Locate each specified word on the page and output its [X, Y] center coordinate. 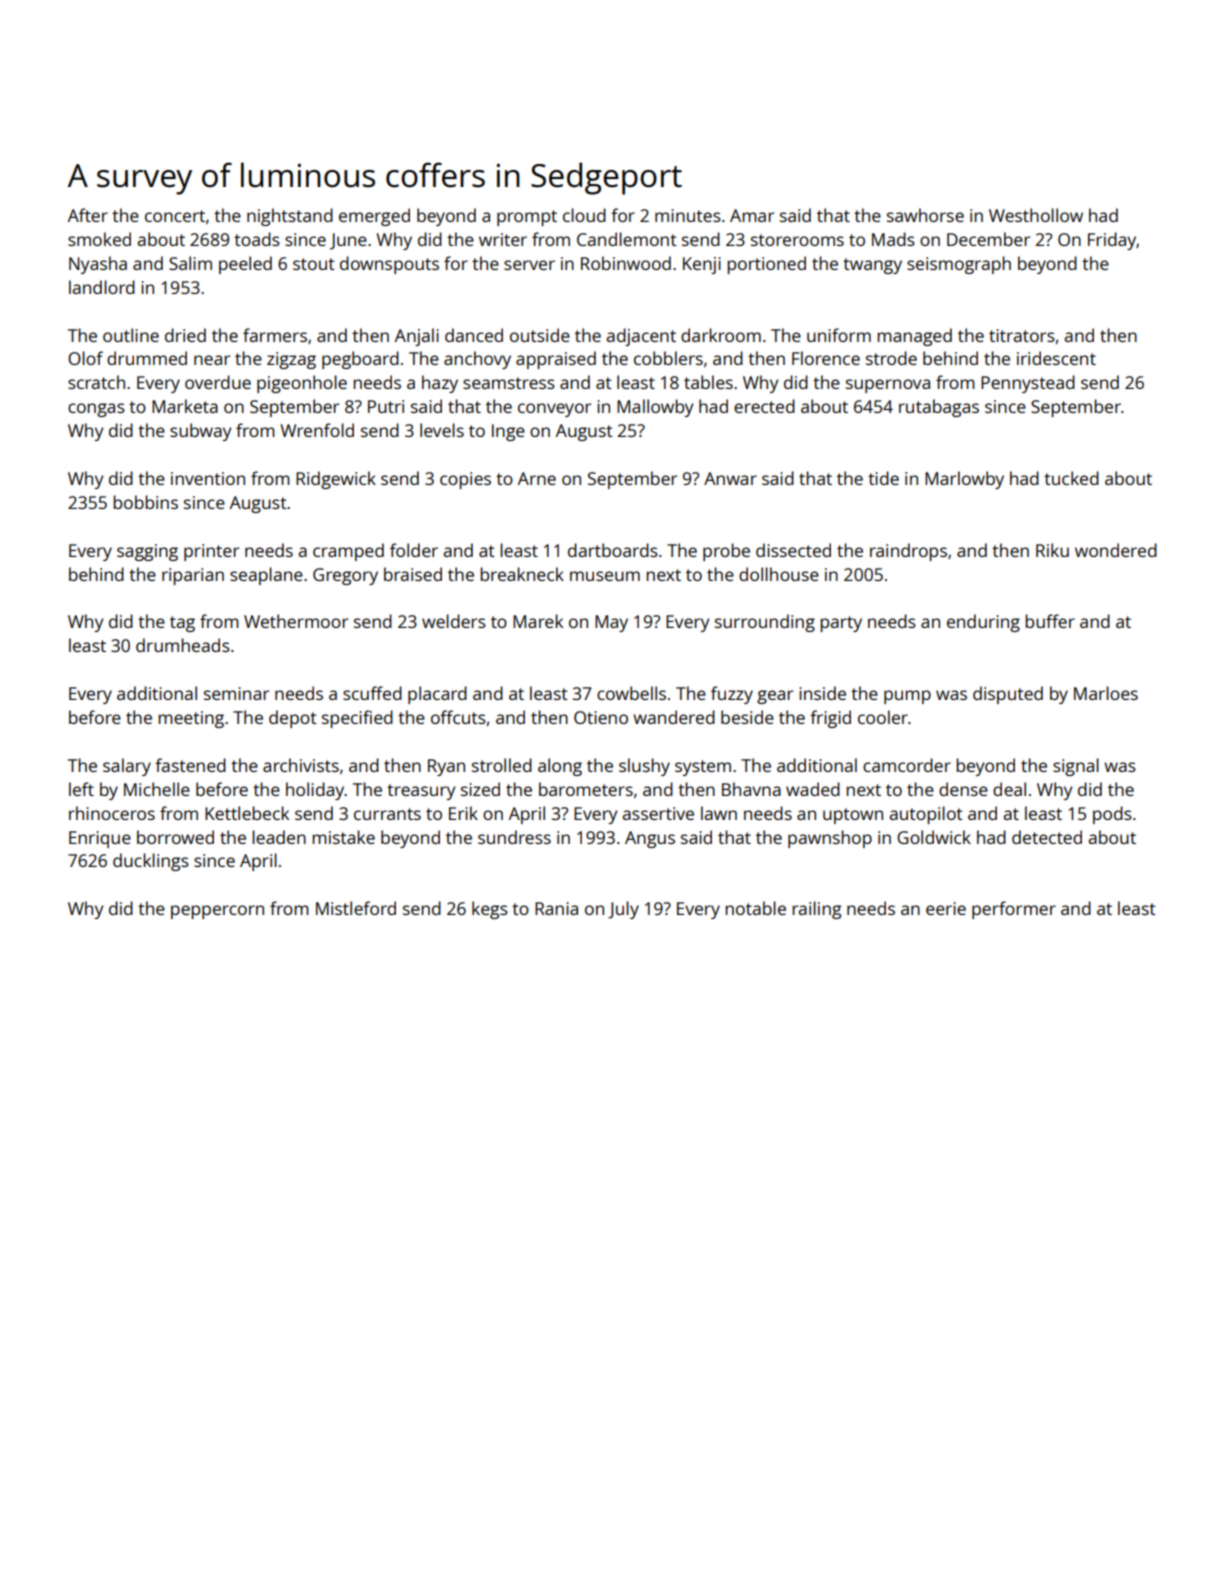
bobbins [145, 502]
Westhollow [1036, 215]
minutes [688, 215]
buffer [1050, 621]
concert [175, 216]
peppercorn [217, 912]
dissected [793, 550]
